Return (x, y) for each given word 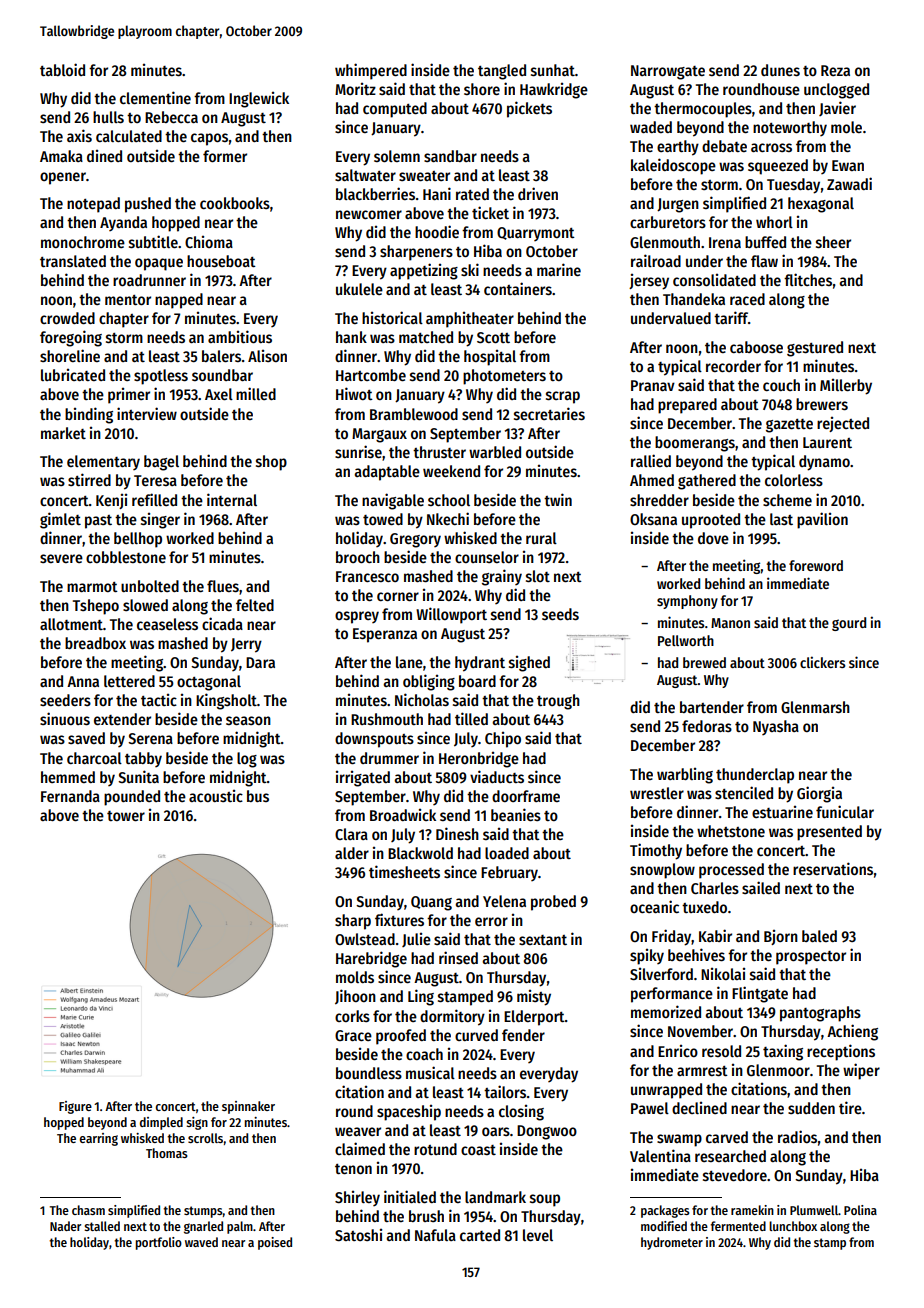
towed (383, 519)
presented (829, 833)
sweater (424, 176)
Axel (219, 394)
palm (240, 1227)
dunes (780, 70)
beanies (516, 815)
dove (713, 538)
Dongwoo (547, 1132)
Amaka (61, 156)
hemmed (68, 777)
